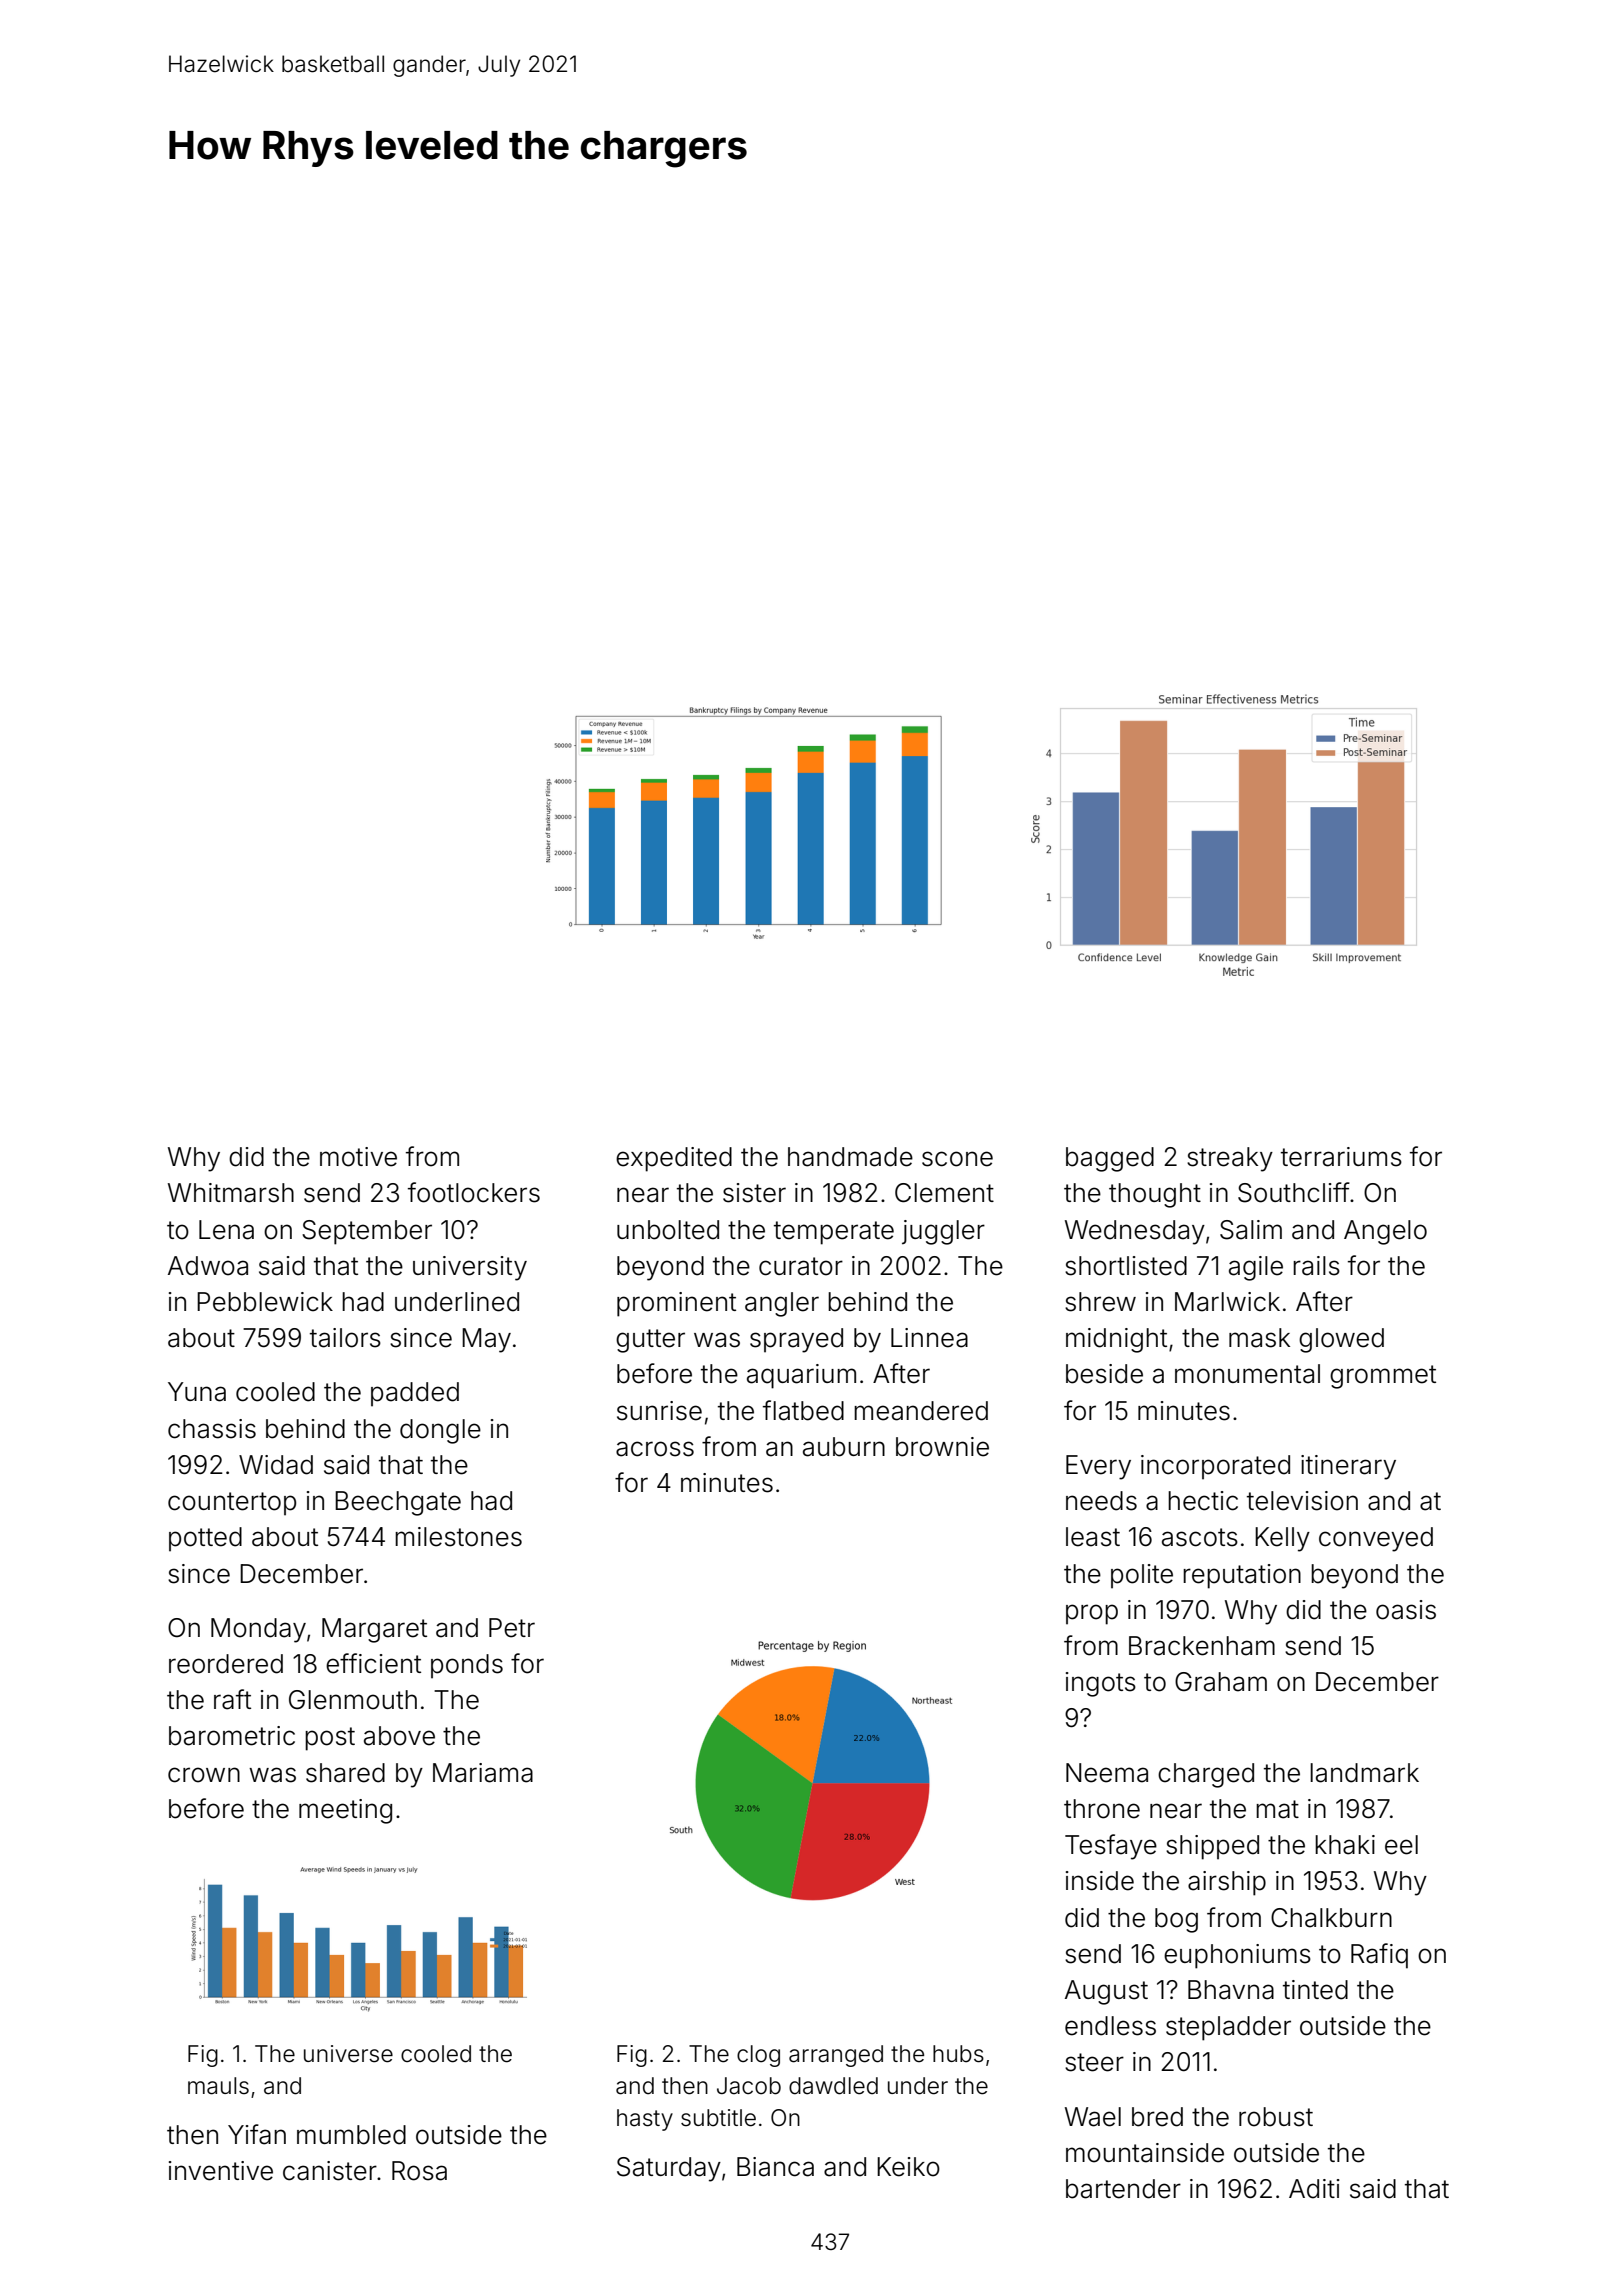 The height and width of the page is (2292, 1620). I want to click on hubs, so click(958, 2054).
